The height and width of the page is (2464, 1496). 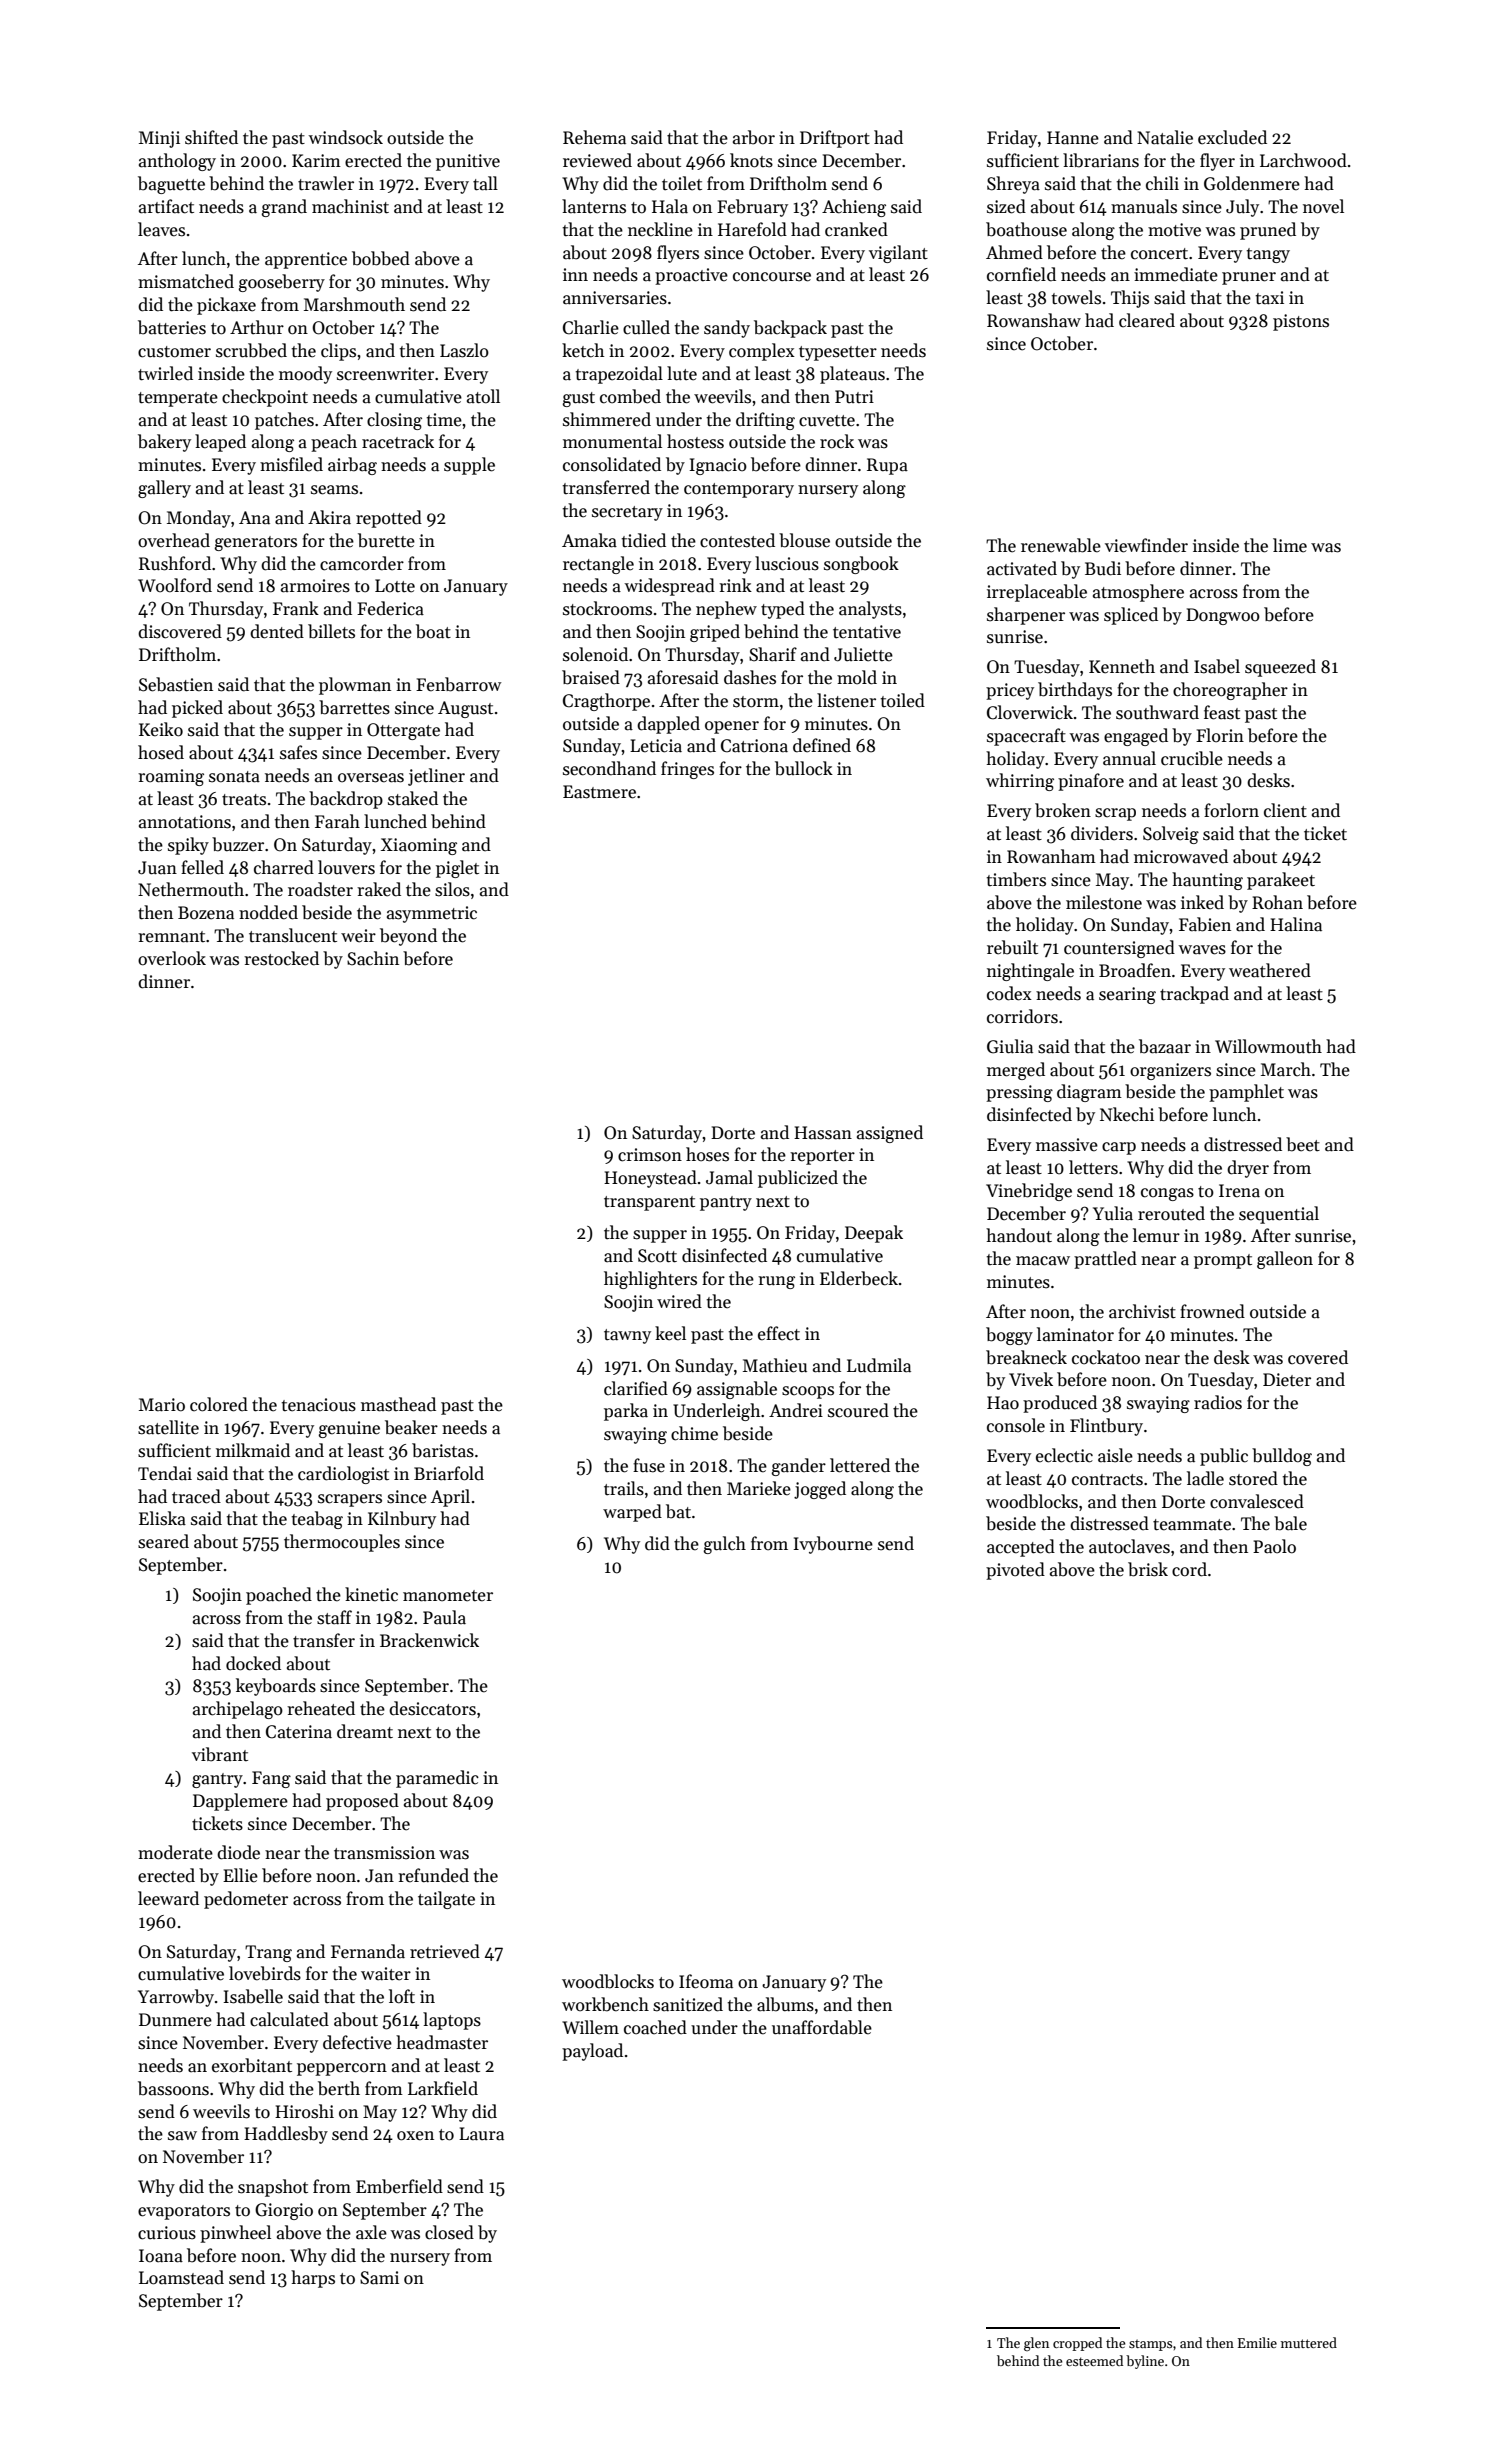 What do you see at coordinates (1157, 712) in the page?
I see `southward` at bounding box center [1157, 712].
